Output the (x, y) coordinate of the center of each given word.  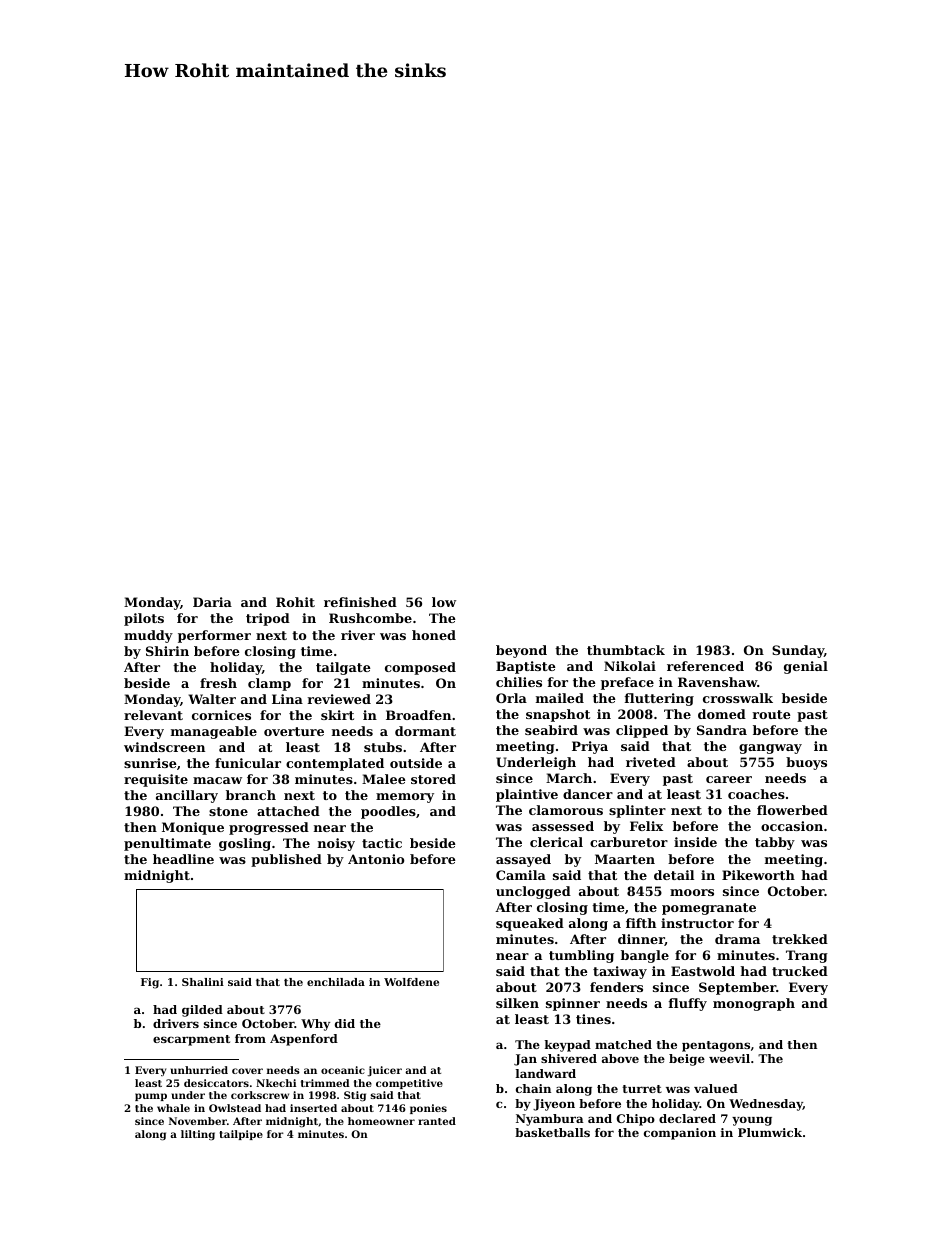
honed (434, 635)
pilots (144, 619)
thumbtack (626, 650)
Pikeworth (758, 875)
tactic (382, 843)
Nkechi (276, 1083)
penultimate (167, 844)
